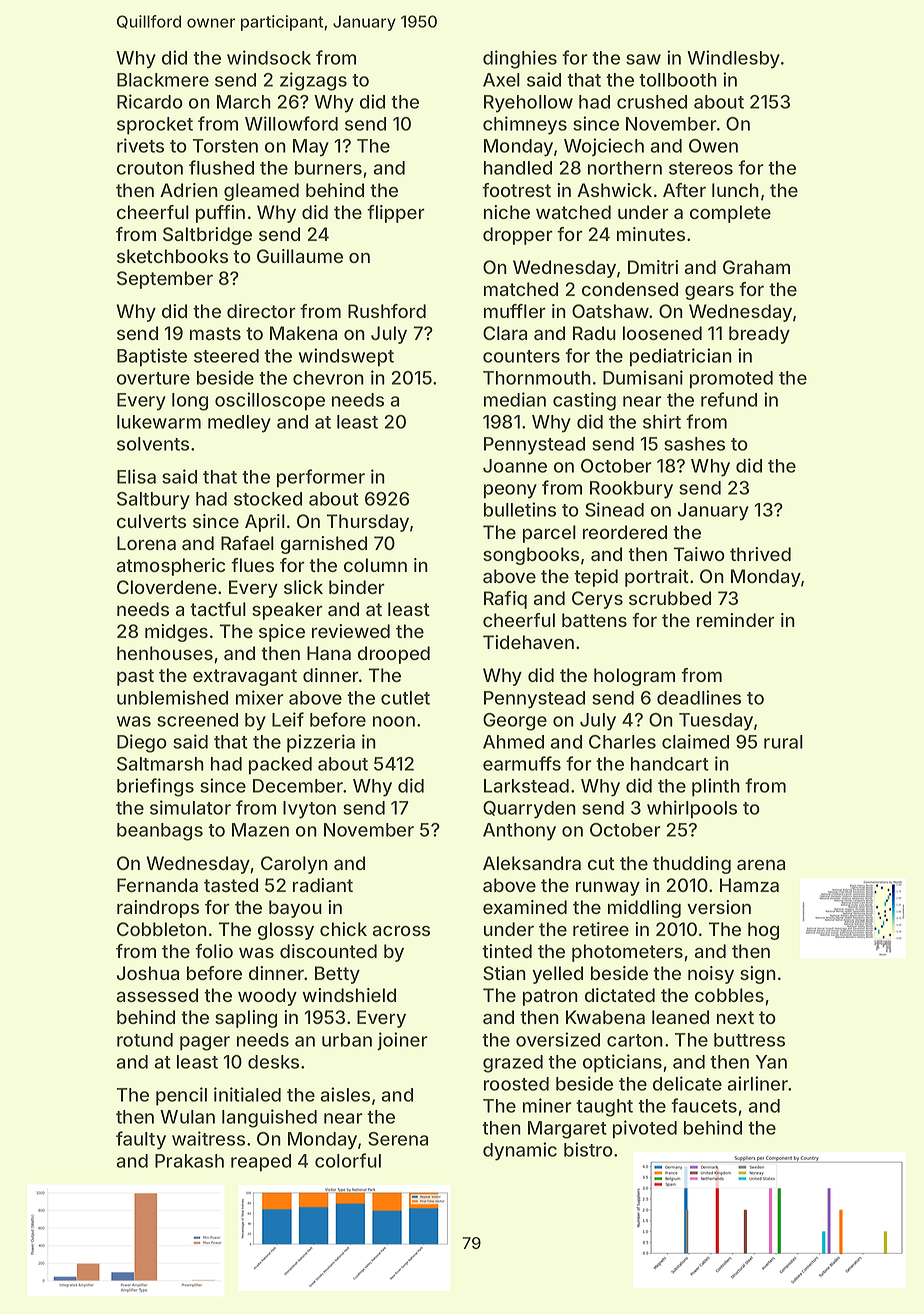 The width and height of the image is (924, 1314). Describe the element at coordinates (588, 1149) in the image. I see `bistro` at that location.
